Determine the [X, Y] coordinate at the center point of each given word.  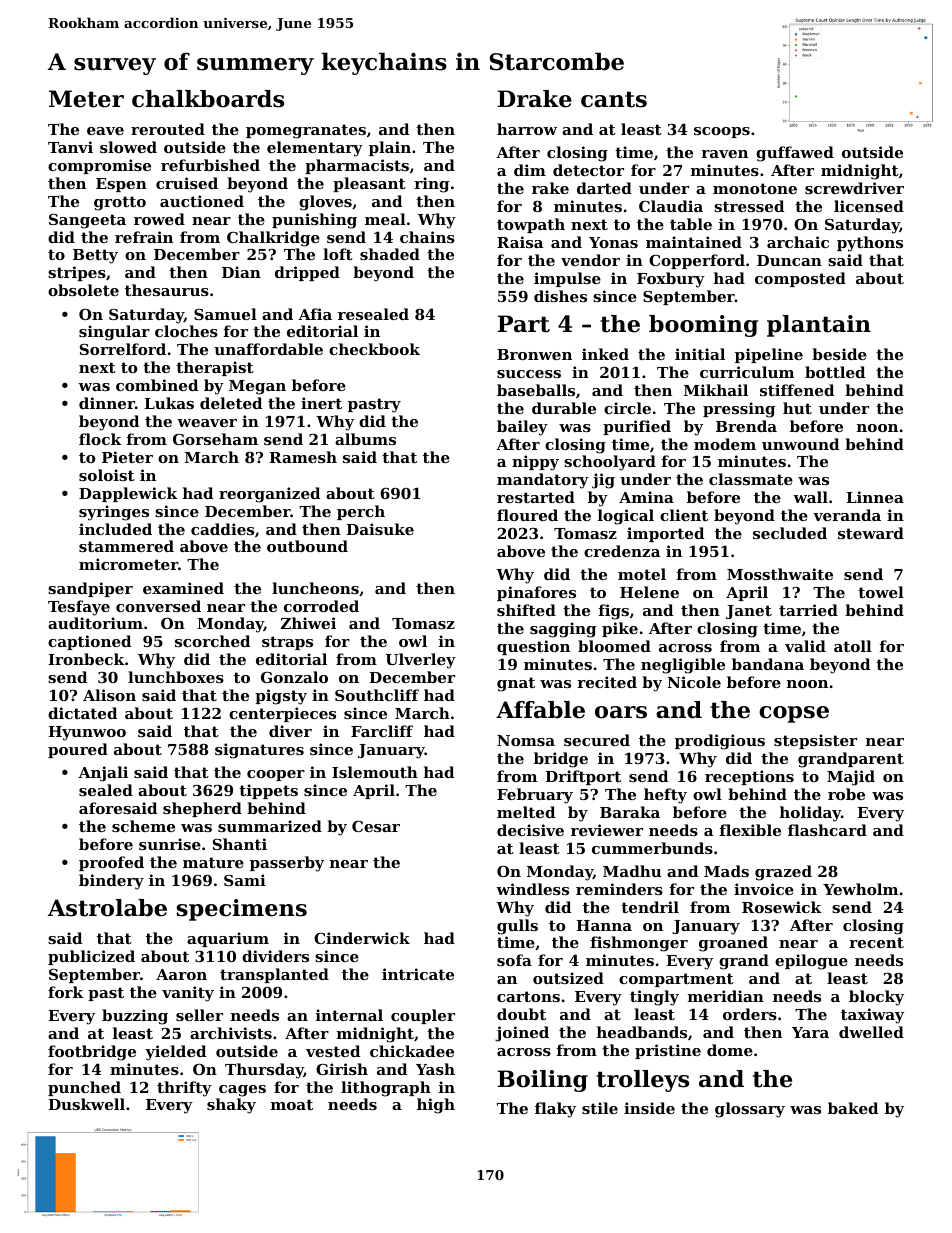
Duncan [789, 260]
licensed [869, 206]
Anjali [103, 774]
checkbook [374, 349]
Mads [726, 871]
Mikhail [716, 390]
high [436, 1106]
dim [530, 170]
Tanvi [70, 147]
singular [114, 333]
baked [853, 1108]
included [115, 529]
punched [84, 1088]
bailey [522, 428]
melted [526, 812]
